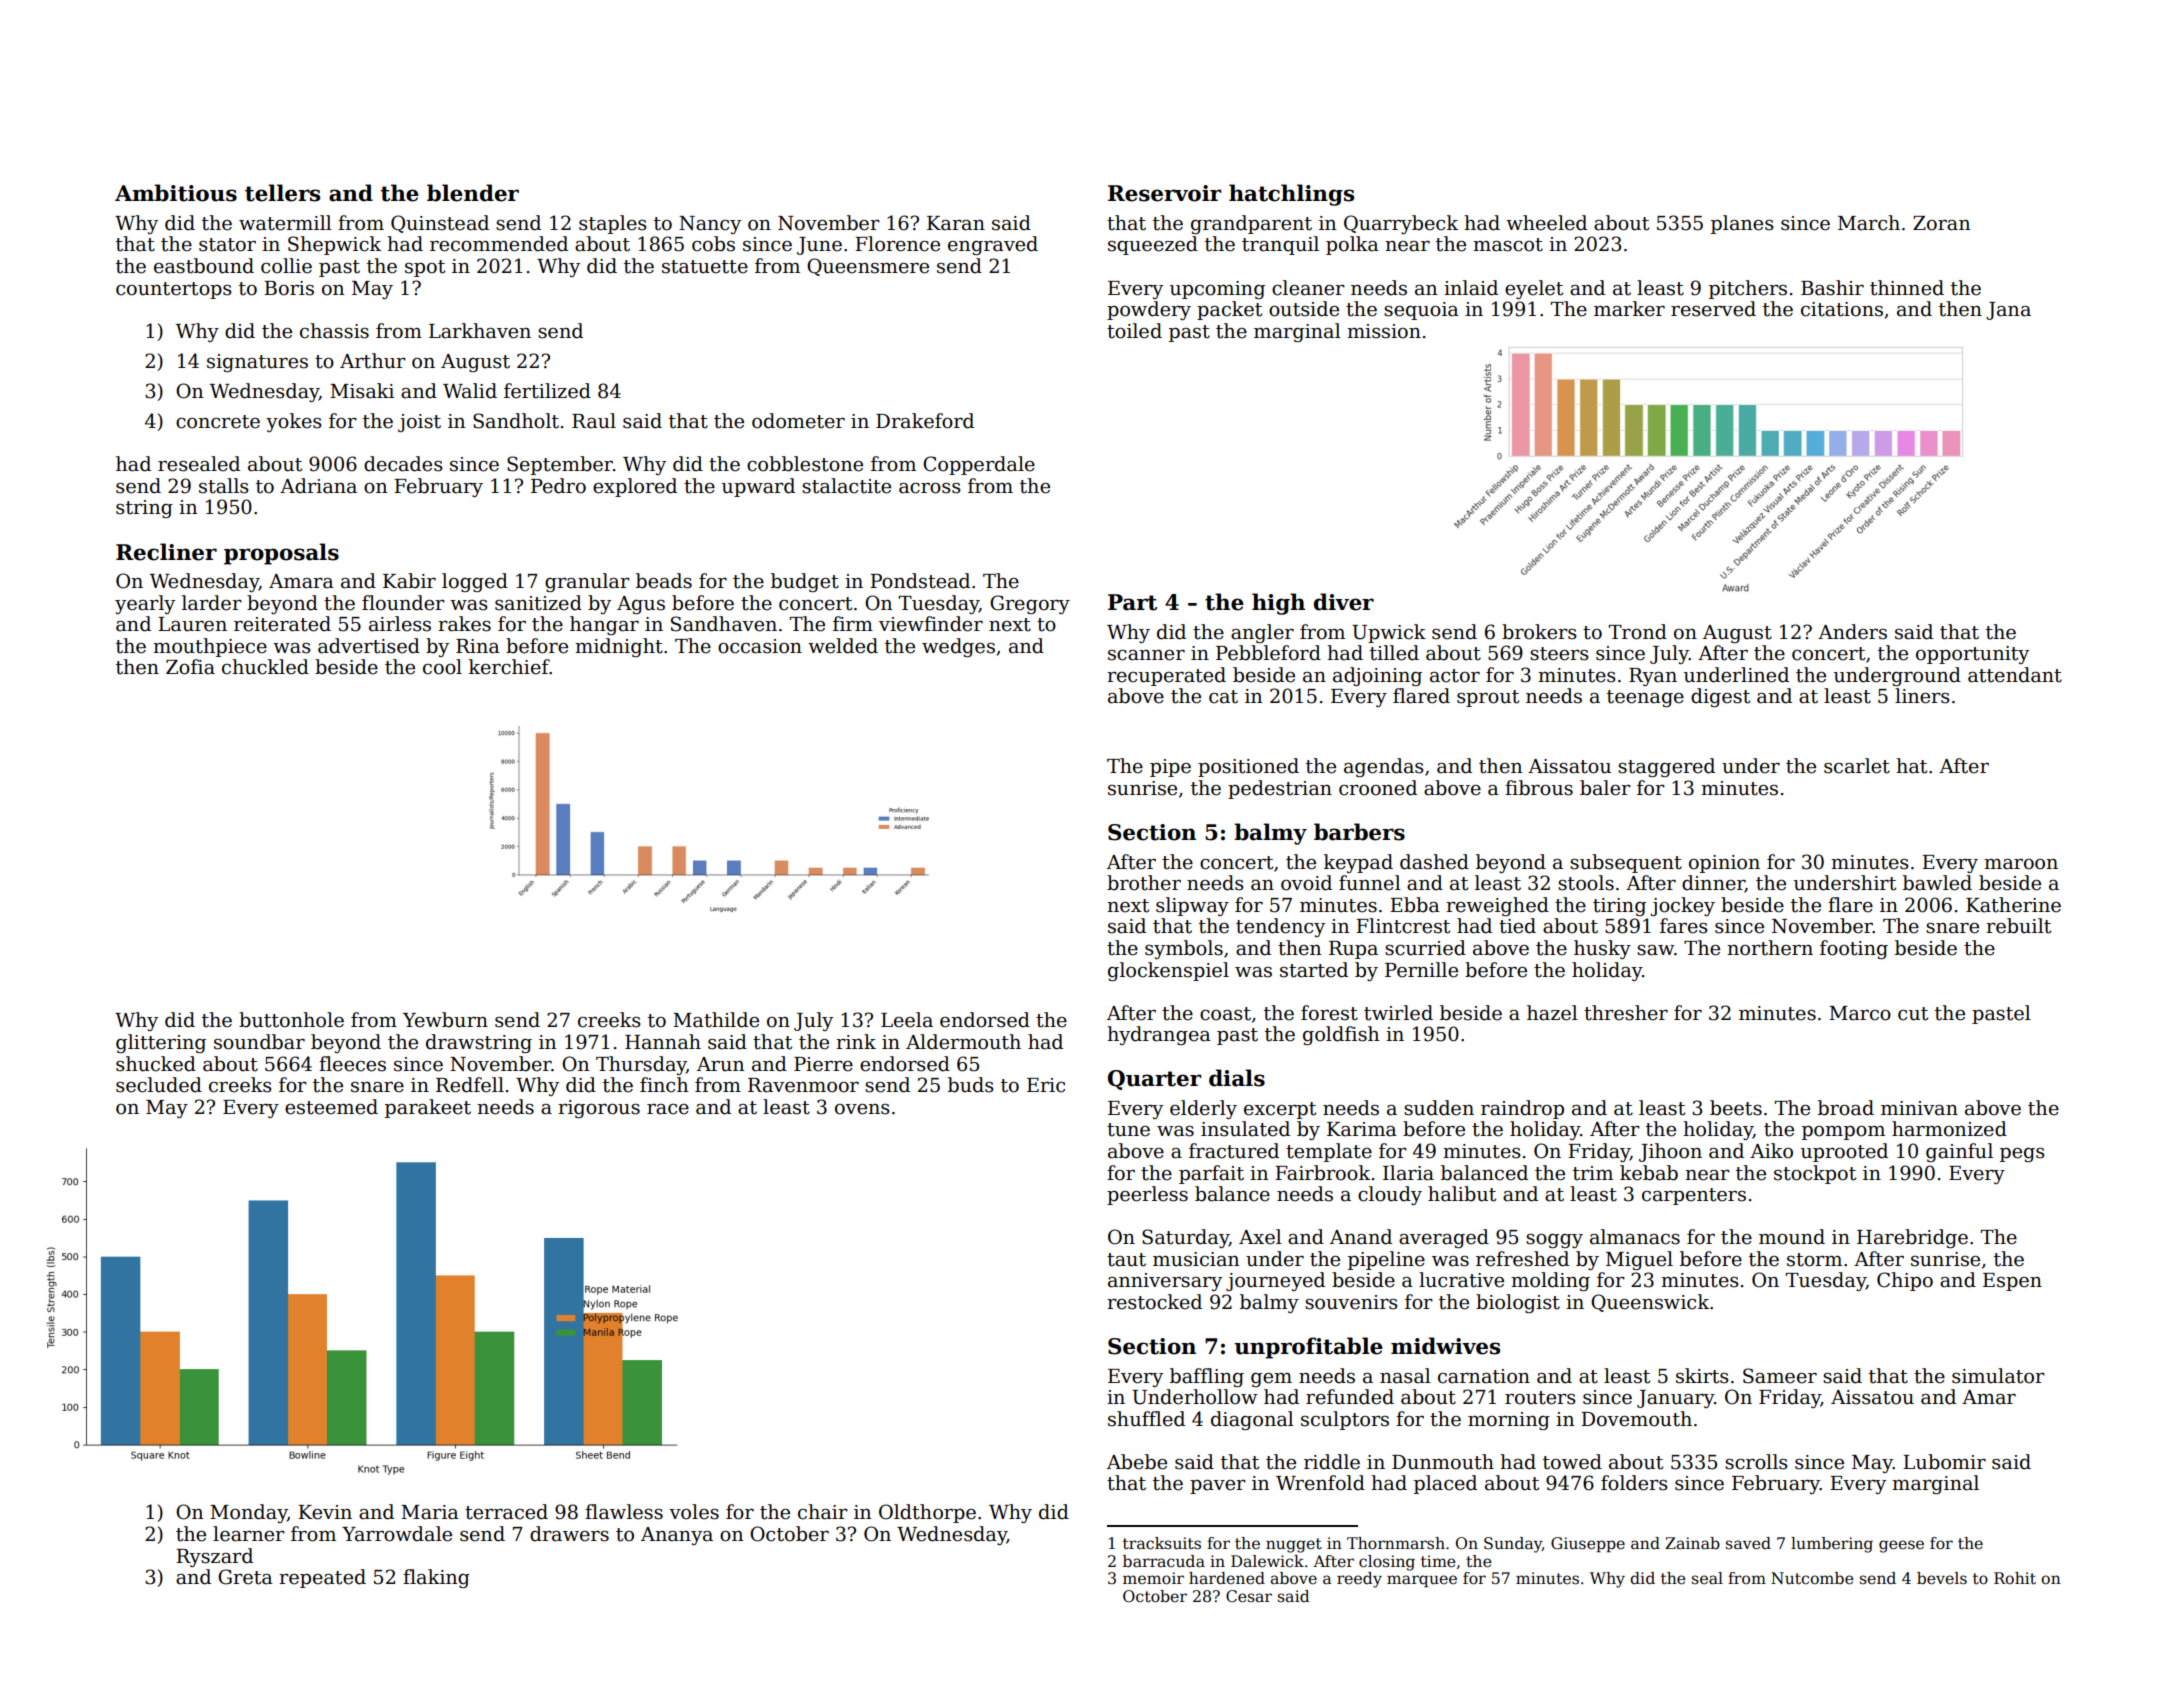 This screenshot has width=2178, height=1683. Describe the element at coordinates (1942, 223) in the screenshot. I see `Zoran` at that location.
